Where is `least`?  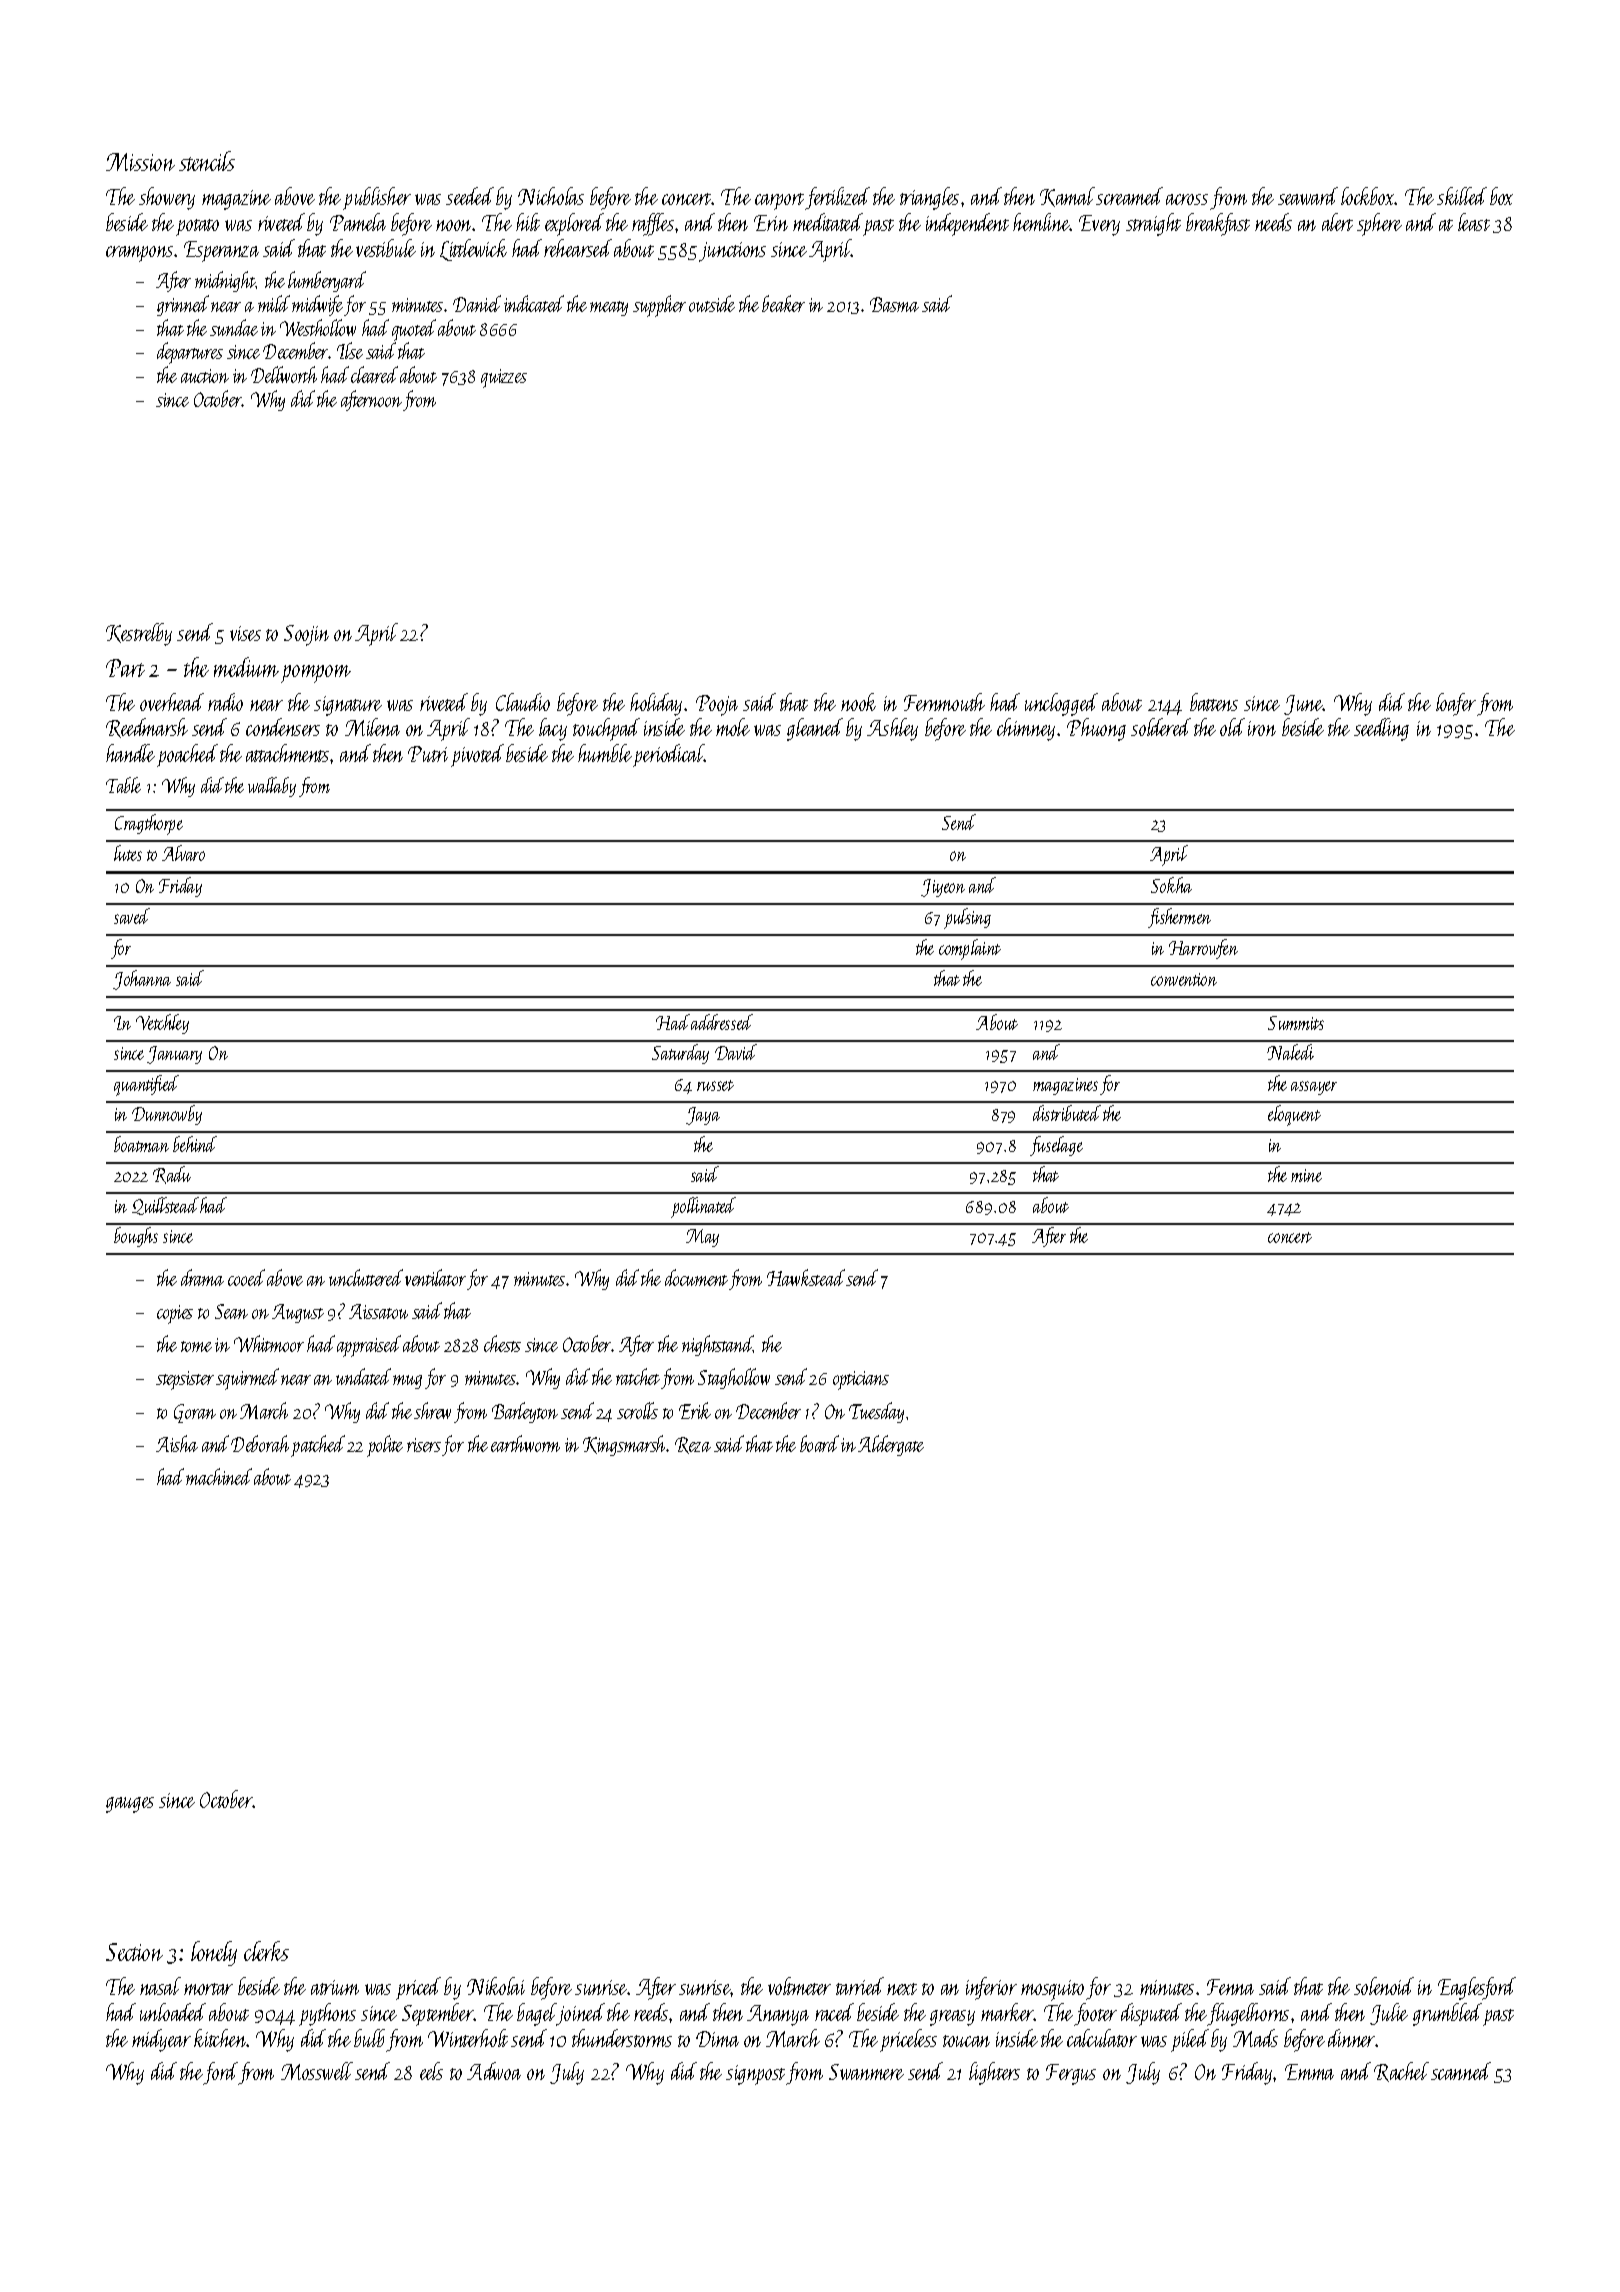 least is located at coordinates (1474, 222).
